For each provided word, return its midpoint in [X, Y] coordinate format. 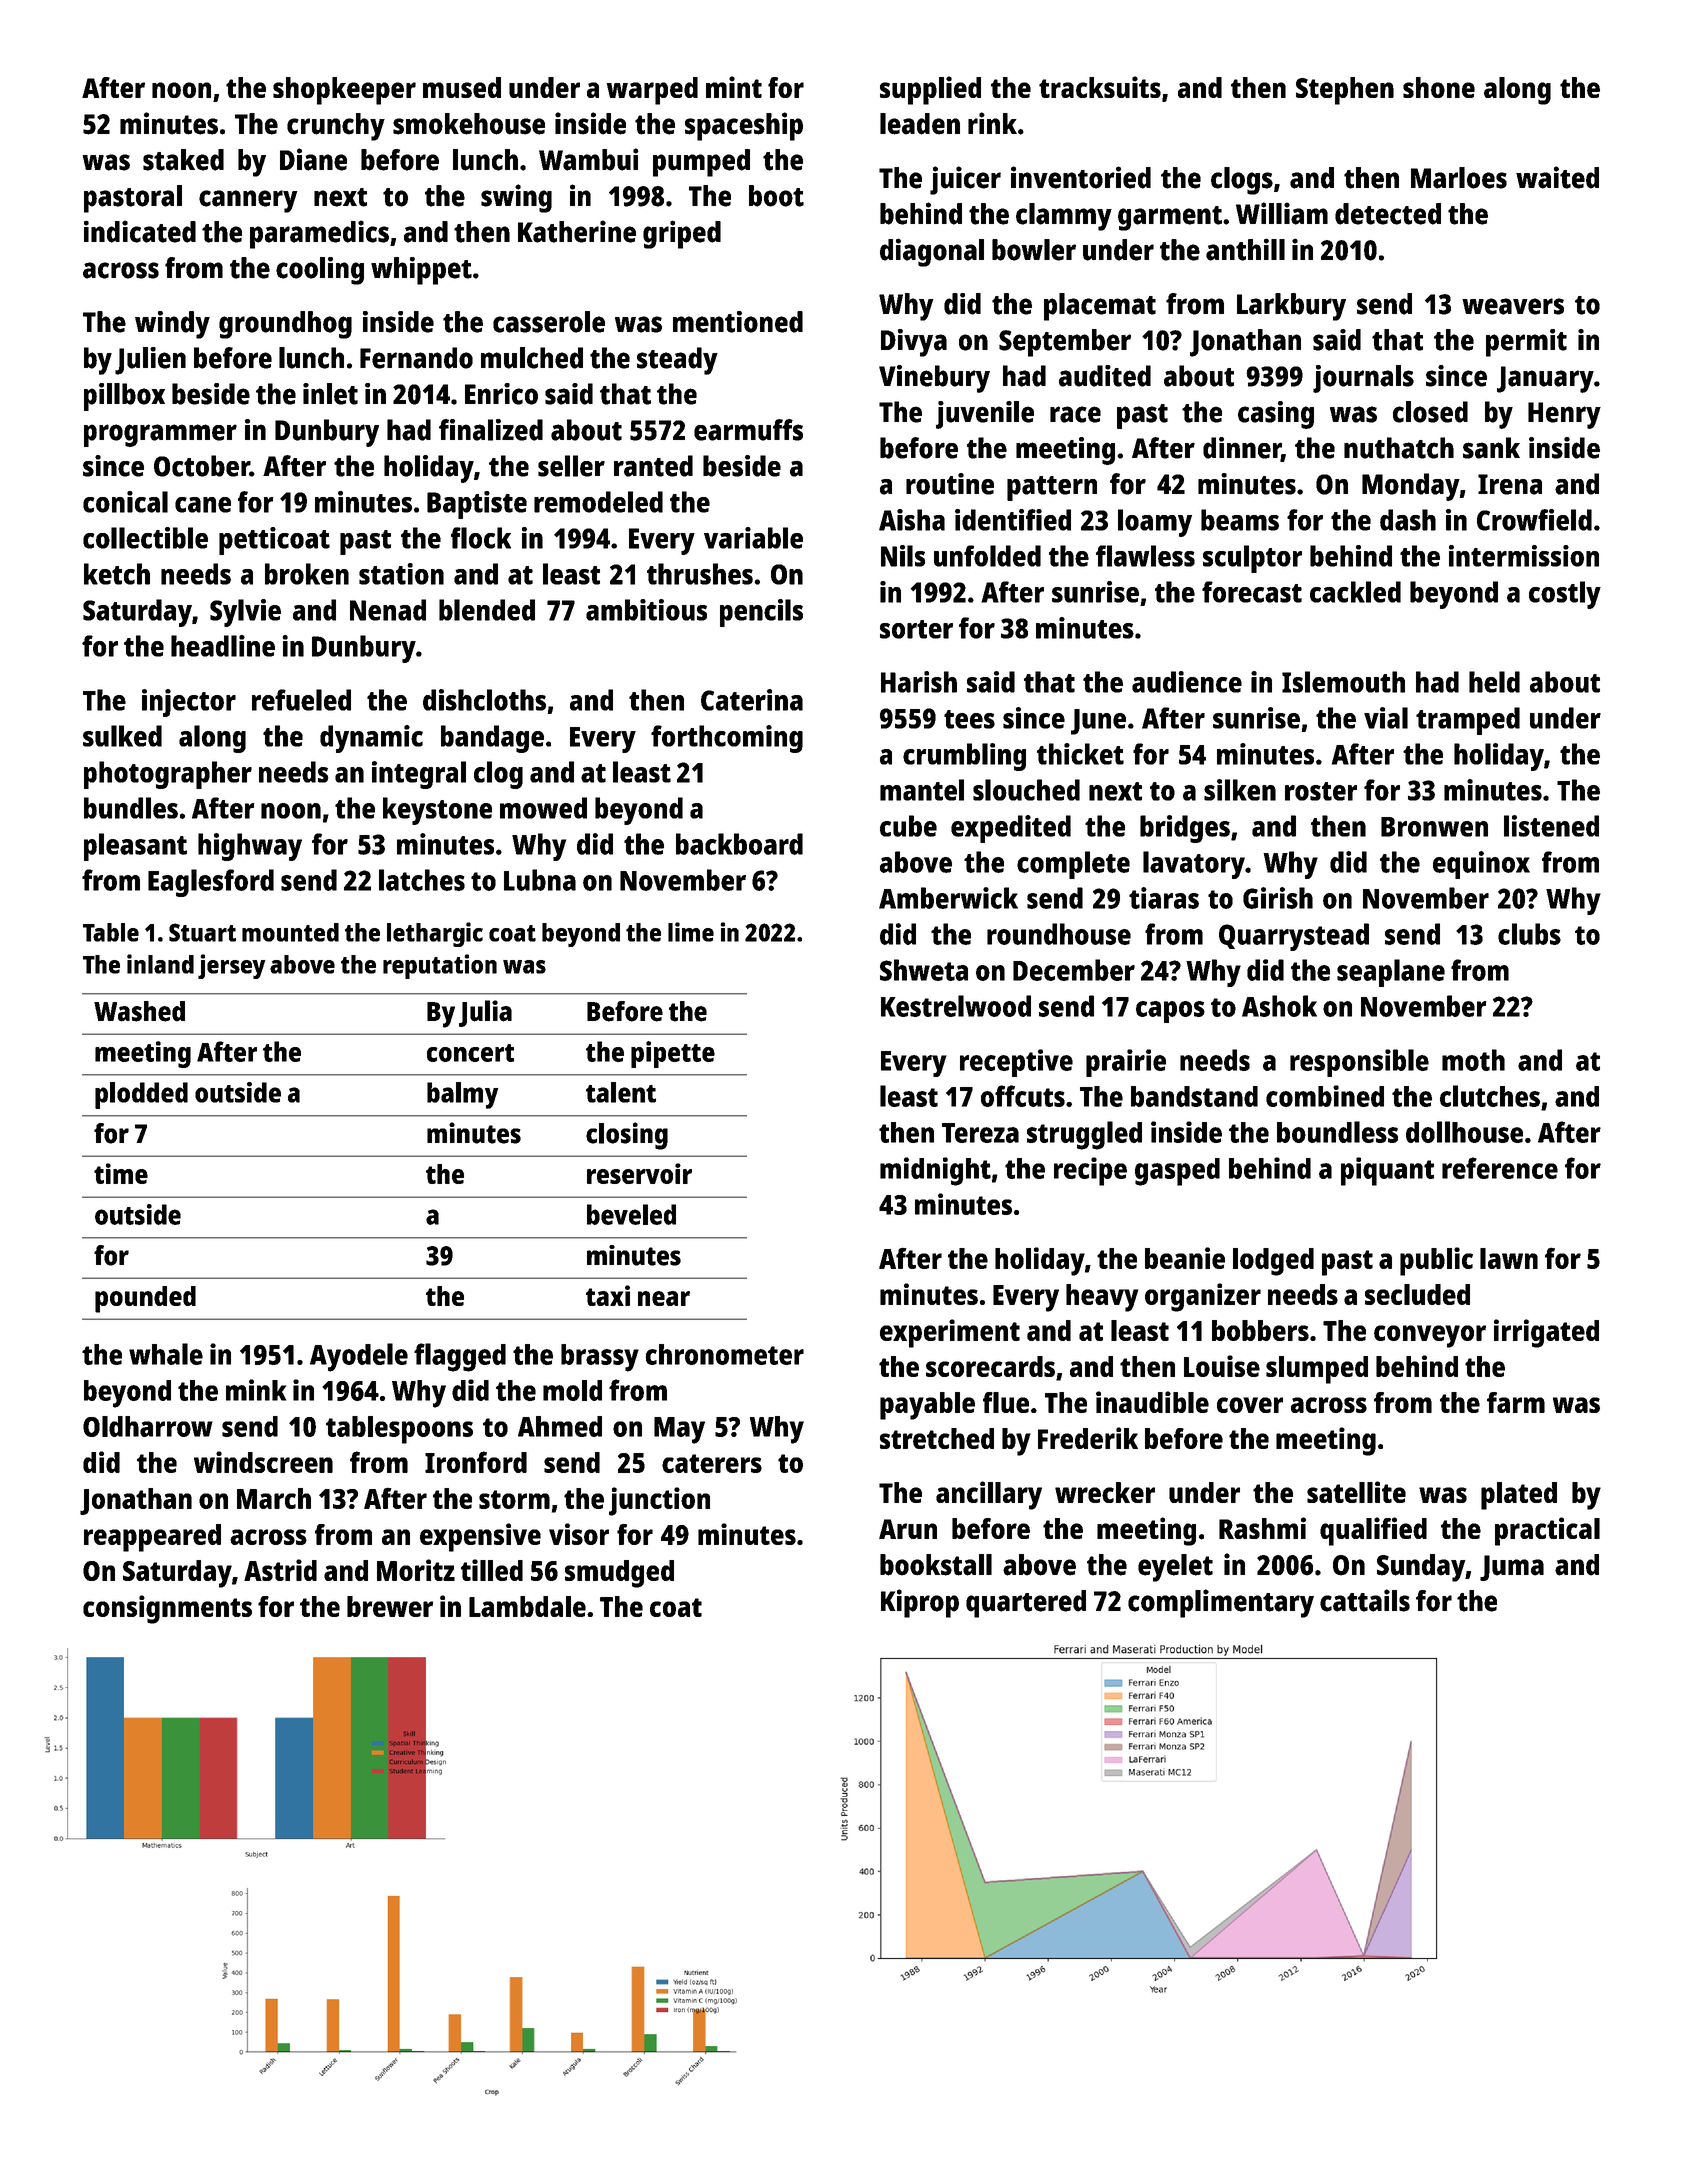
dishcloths [484, 700]
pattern [1052, 488]
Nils [903, 556]
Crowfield [1534, 520]
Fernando [416, 358]
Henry [1564, 415]
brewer [390, 1606]
